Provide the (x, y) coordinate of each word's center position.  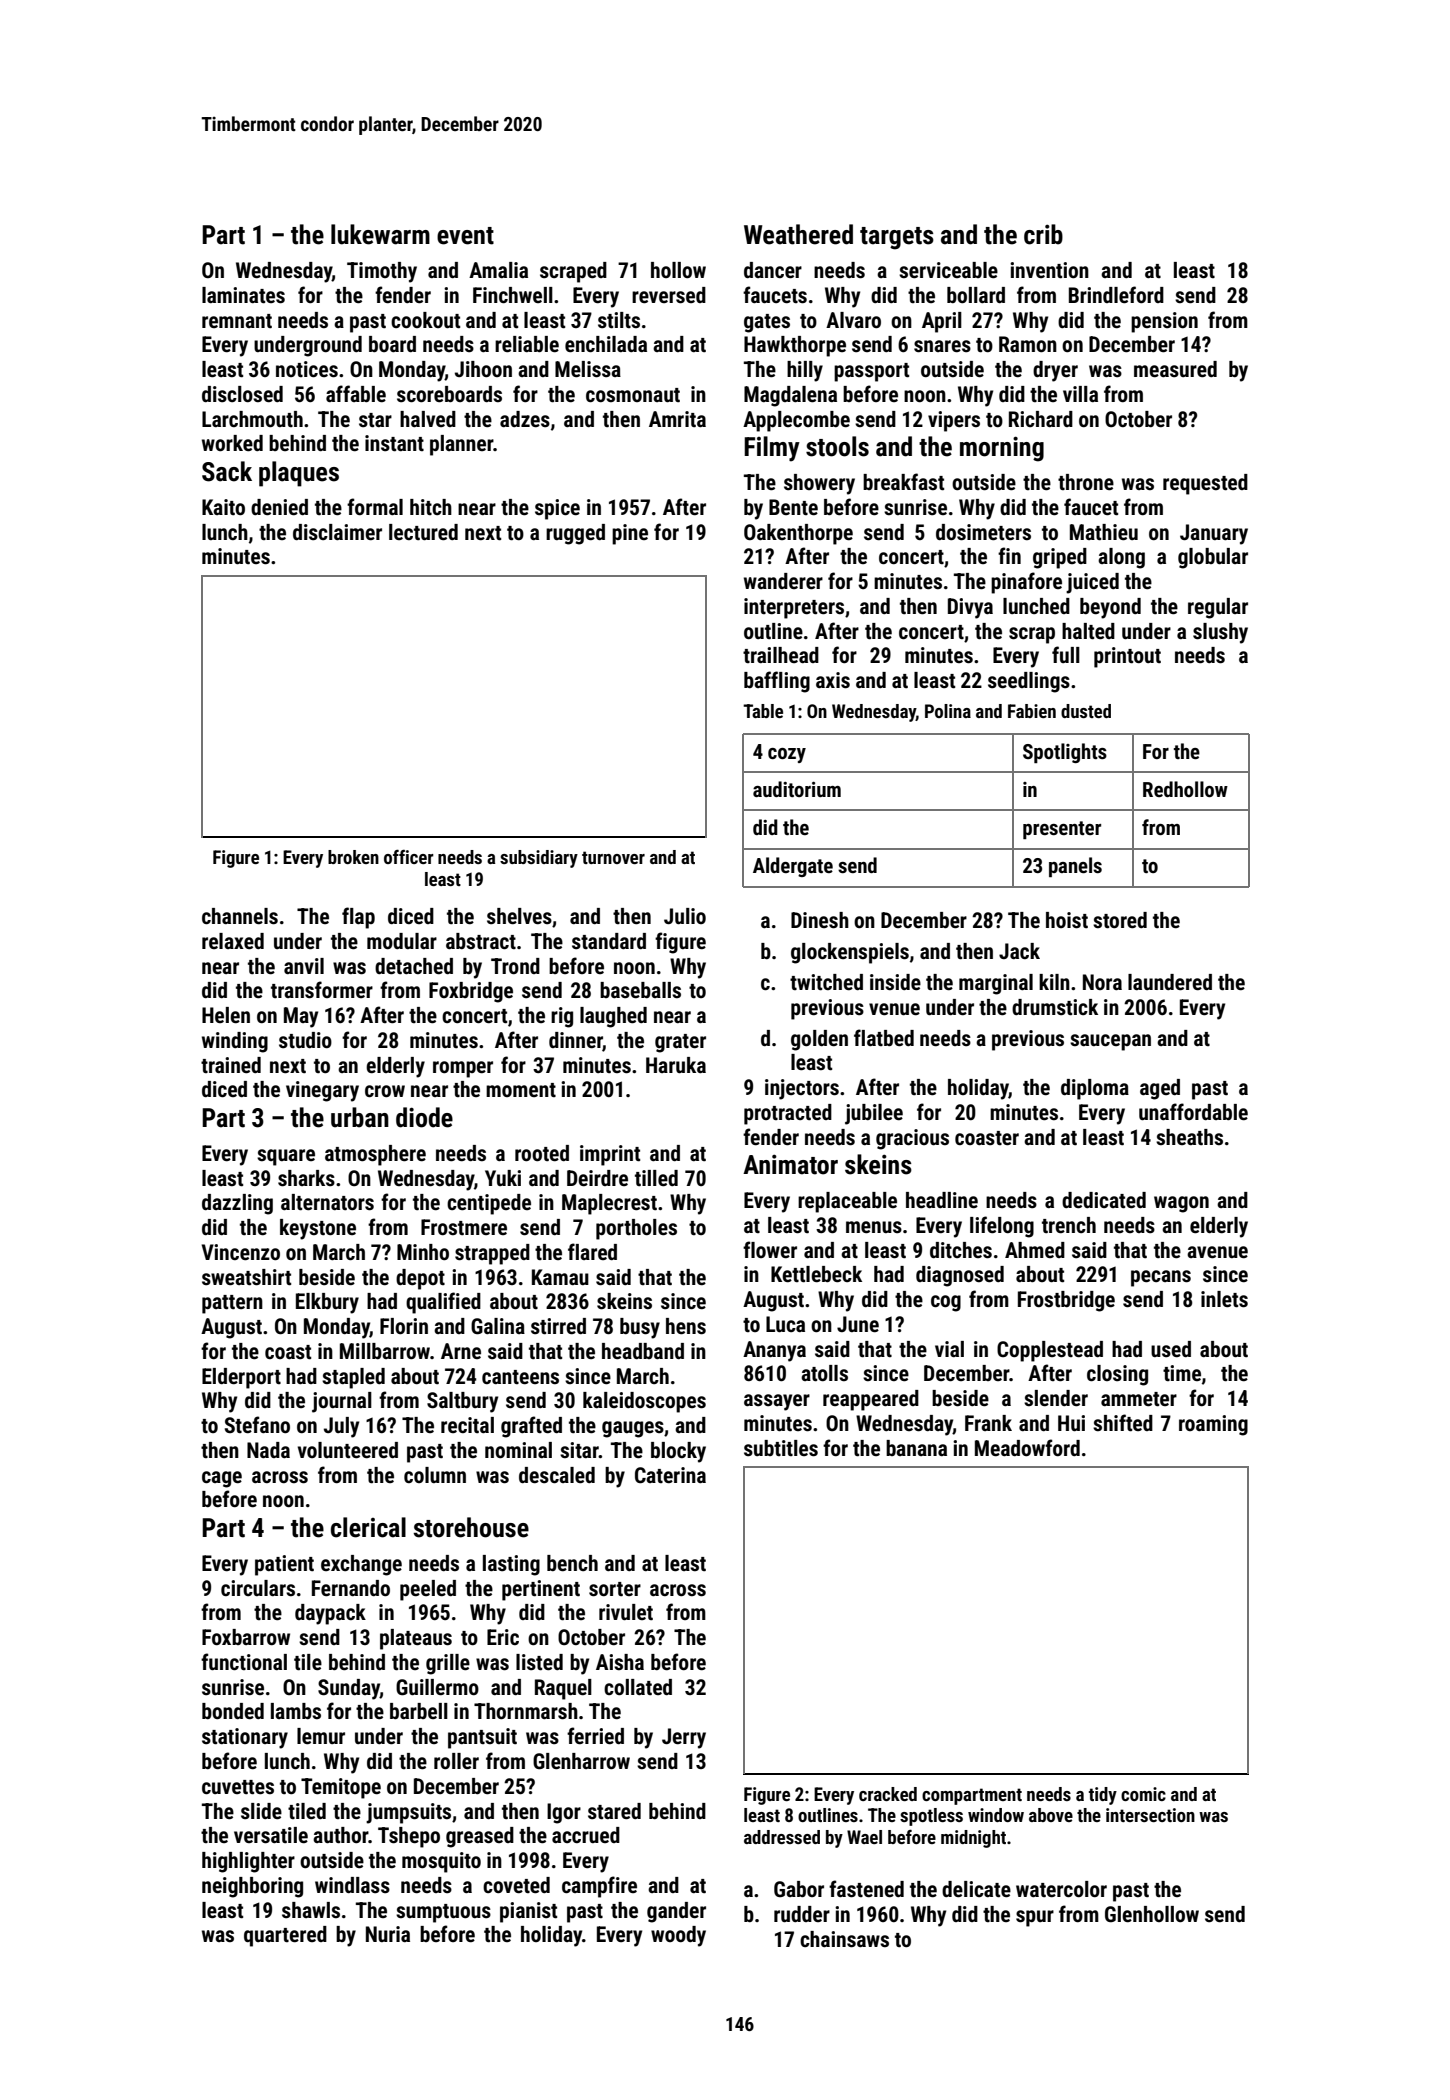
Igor (564, 1813)
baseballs (640, 990)
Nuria (388, 1934)
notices (307, 369)
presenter (1062, 830)
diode (424, 1117)
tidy (1103, 1796)
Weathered (798, 234)
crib (1043, 234)
